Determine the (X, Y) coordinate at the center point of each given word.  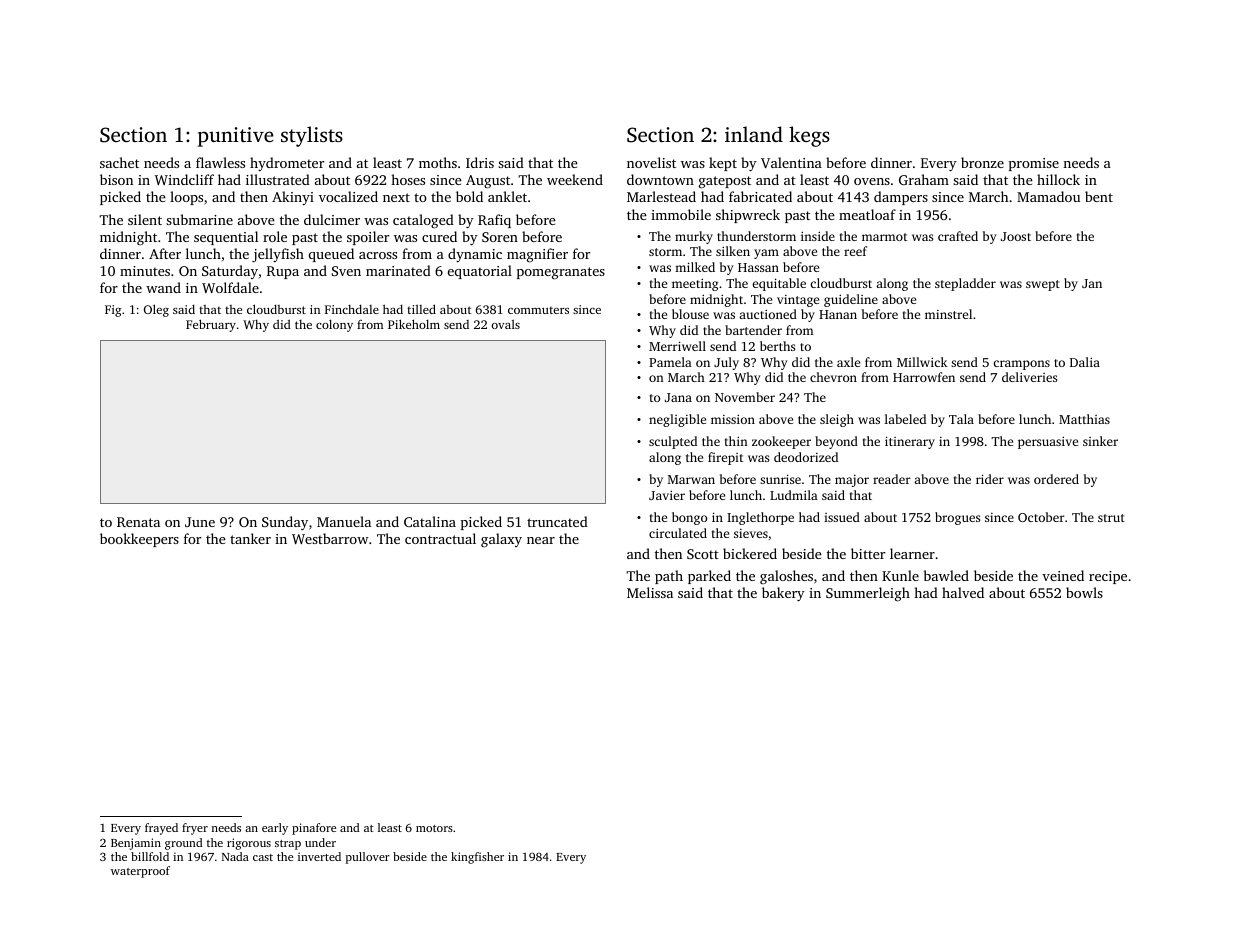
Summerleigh (868, 594)
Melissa (650, 592)
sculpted (673, 442)
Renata (138, 522)
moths (438, 162)
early (275, 829)
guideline (851, 300)
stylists (312, 136)
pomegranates (561, 273)
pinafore (314, 829)
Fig (113, 311)
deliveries (1029, 377)
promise (1034, 164)
